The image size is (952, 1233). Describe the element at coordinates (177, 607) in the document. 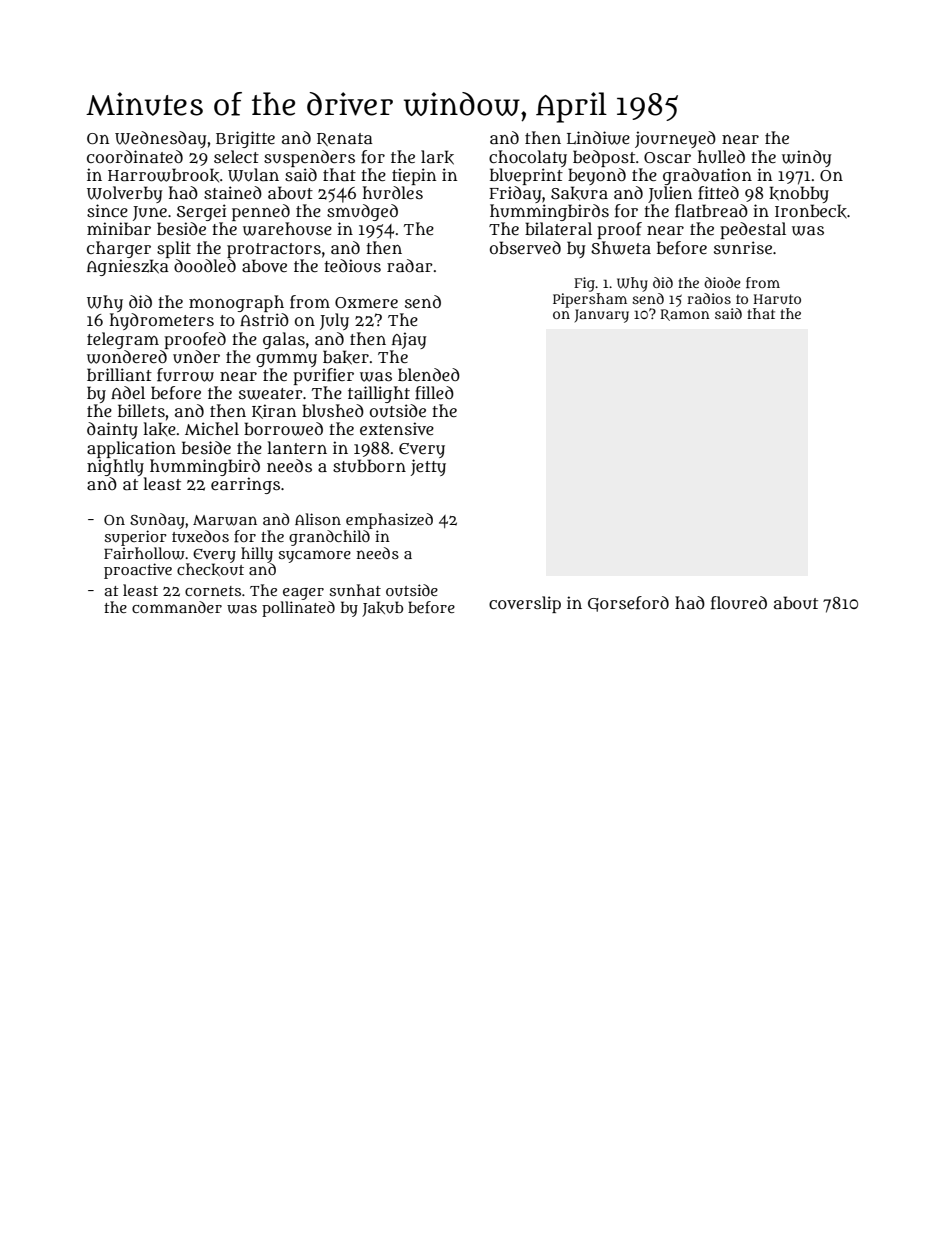

I see `commander` at that location.
